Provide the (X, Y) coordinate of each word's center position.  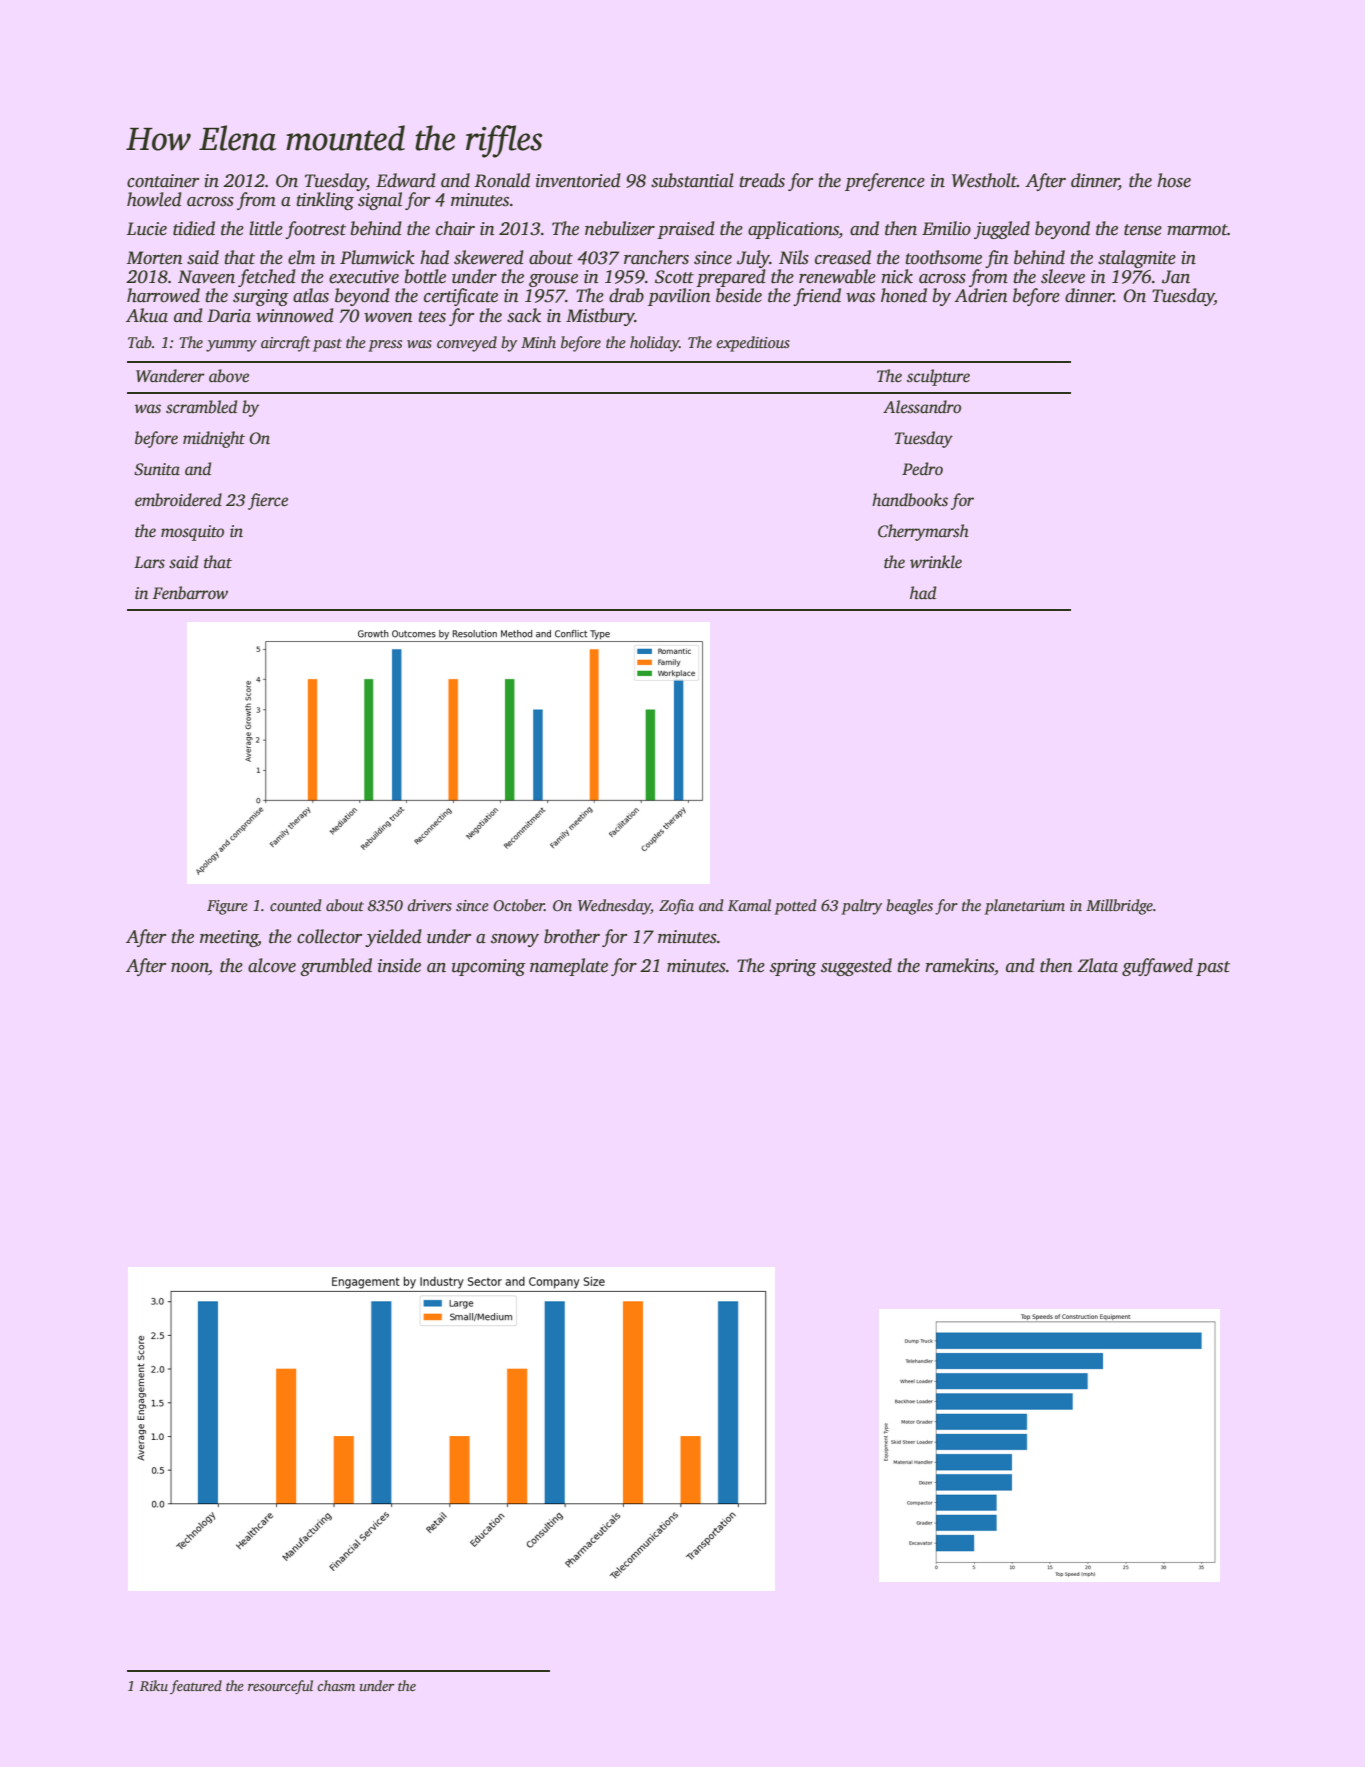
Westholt (984, 180)
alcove (272, 965)
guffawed (1157, 967)
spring (793, 967)
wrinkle (936, 562)
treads (762, 180)
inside (399, 965)
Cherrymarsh (923, 532)
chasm (336, 1685)
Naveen (206, 277)
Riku (154, 1685)
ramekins (959, 965)
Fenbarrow (190, 593)
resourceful (280, 1687)
